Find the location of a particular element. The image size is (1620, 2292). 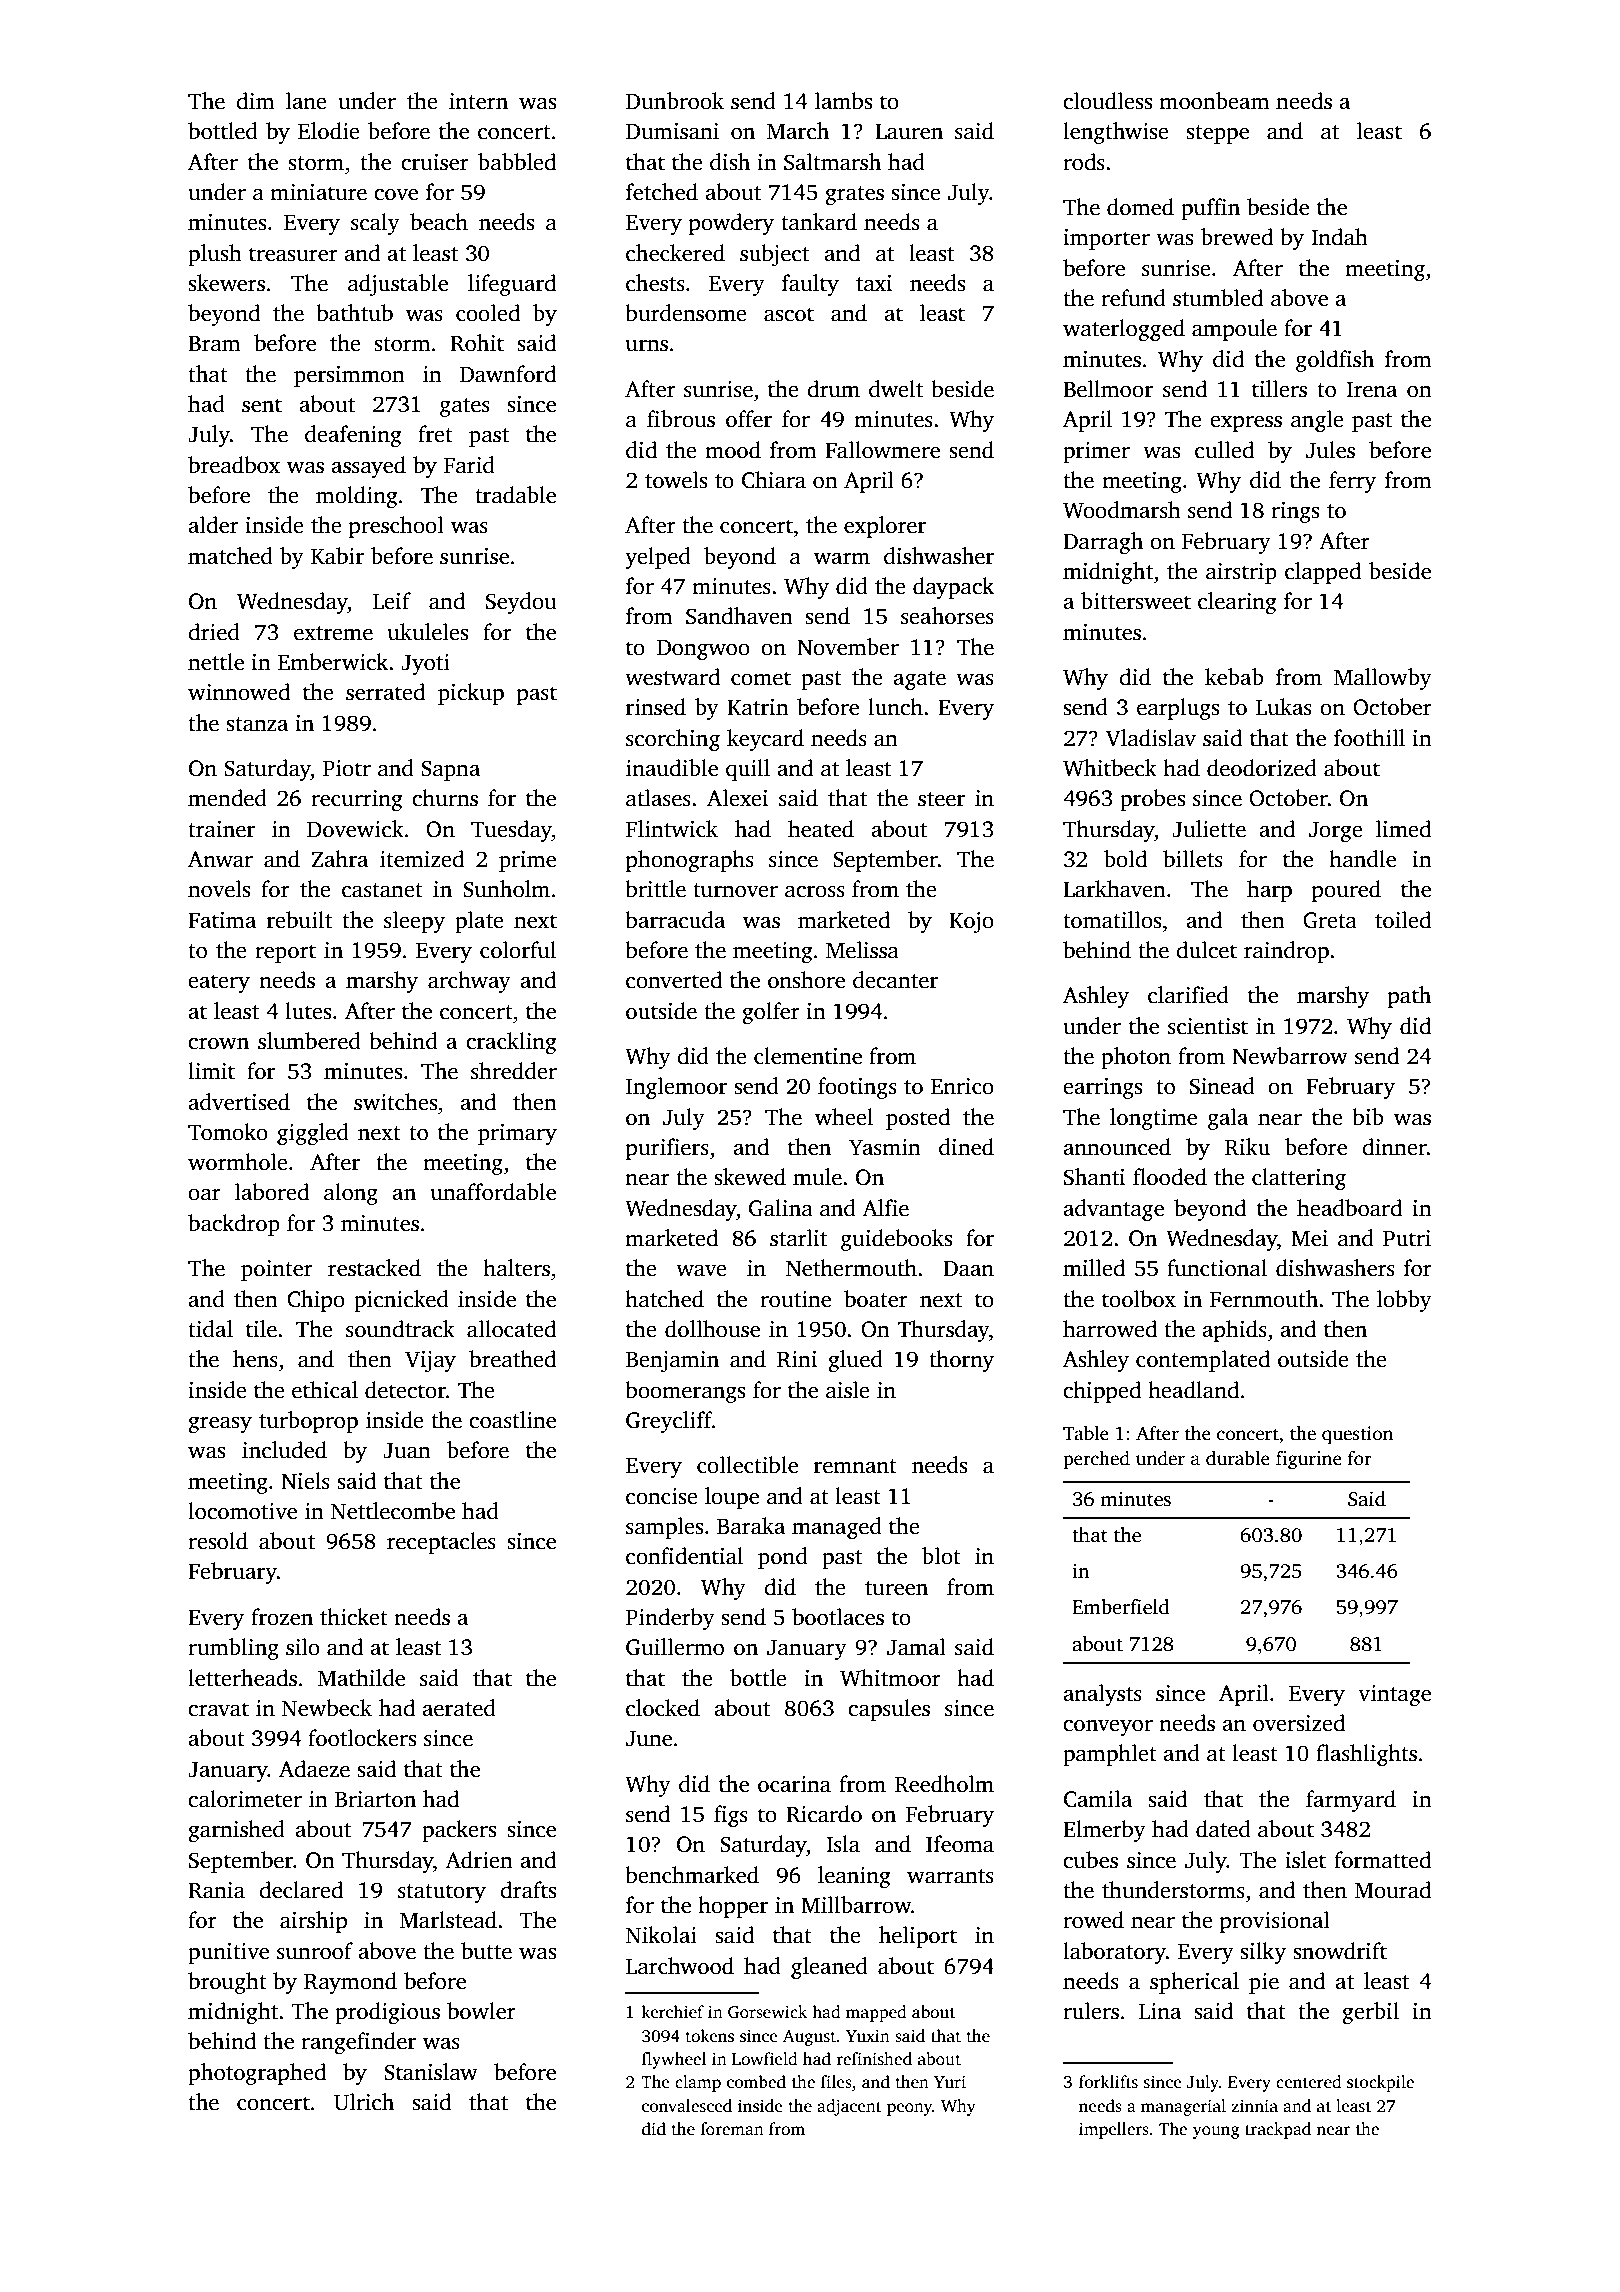

Dumisani is located at coordinates (672, 131).
